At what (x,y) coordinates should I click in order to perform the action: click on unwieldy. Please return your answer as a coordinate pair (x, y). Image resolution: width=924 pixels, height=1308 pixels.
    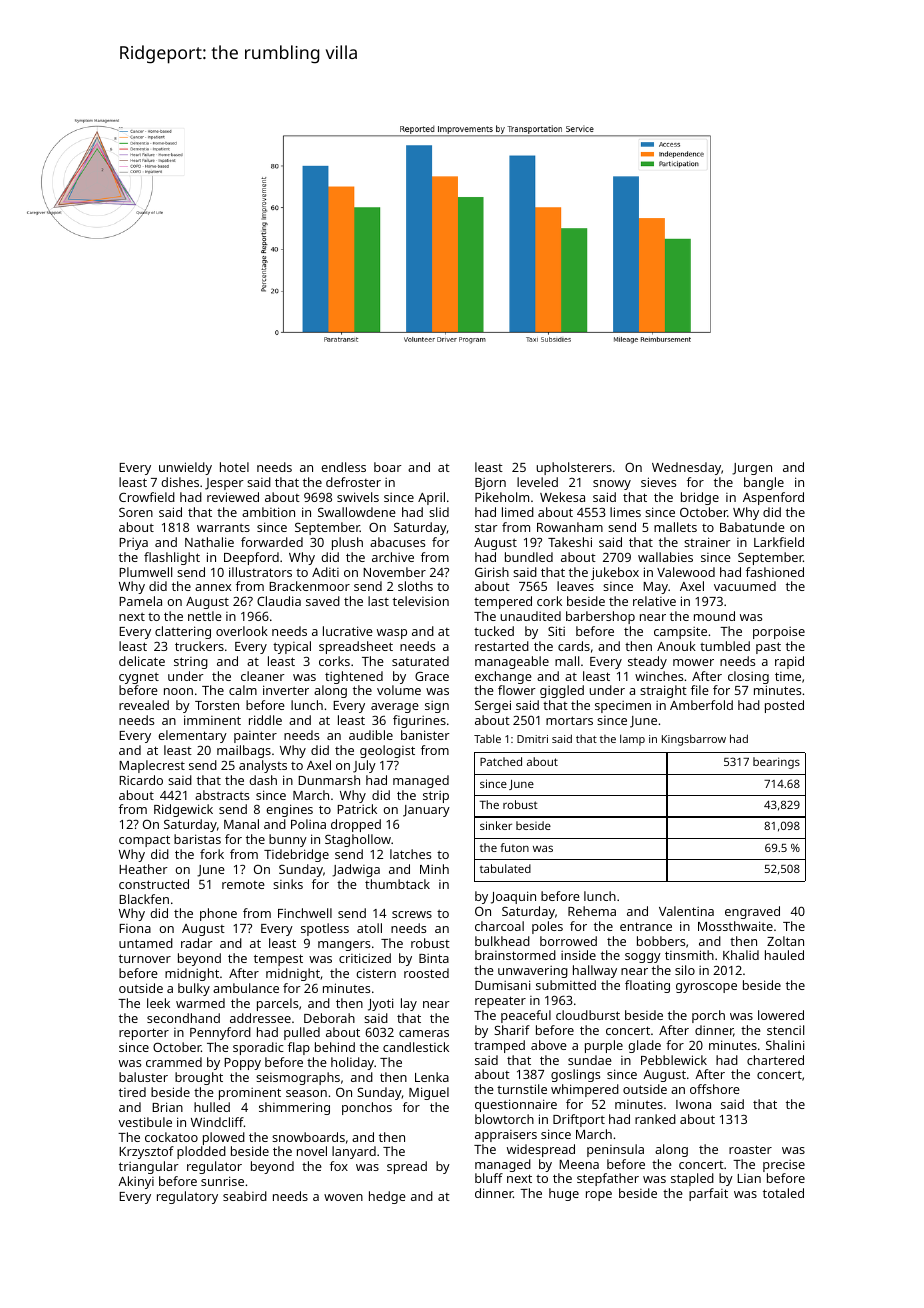
    Looking at the image, I should click on (185, 468).
